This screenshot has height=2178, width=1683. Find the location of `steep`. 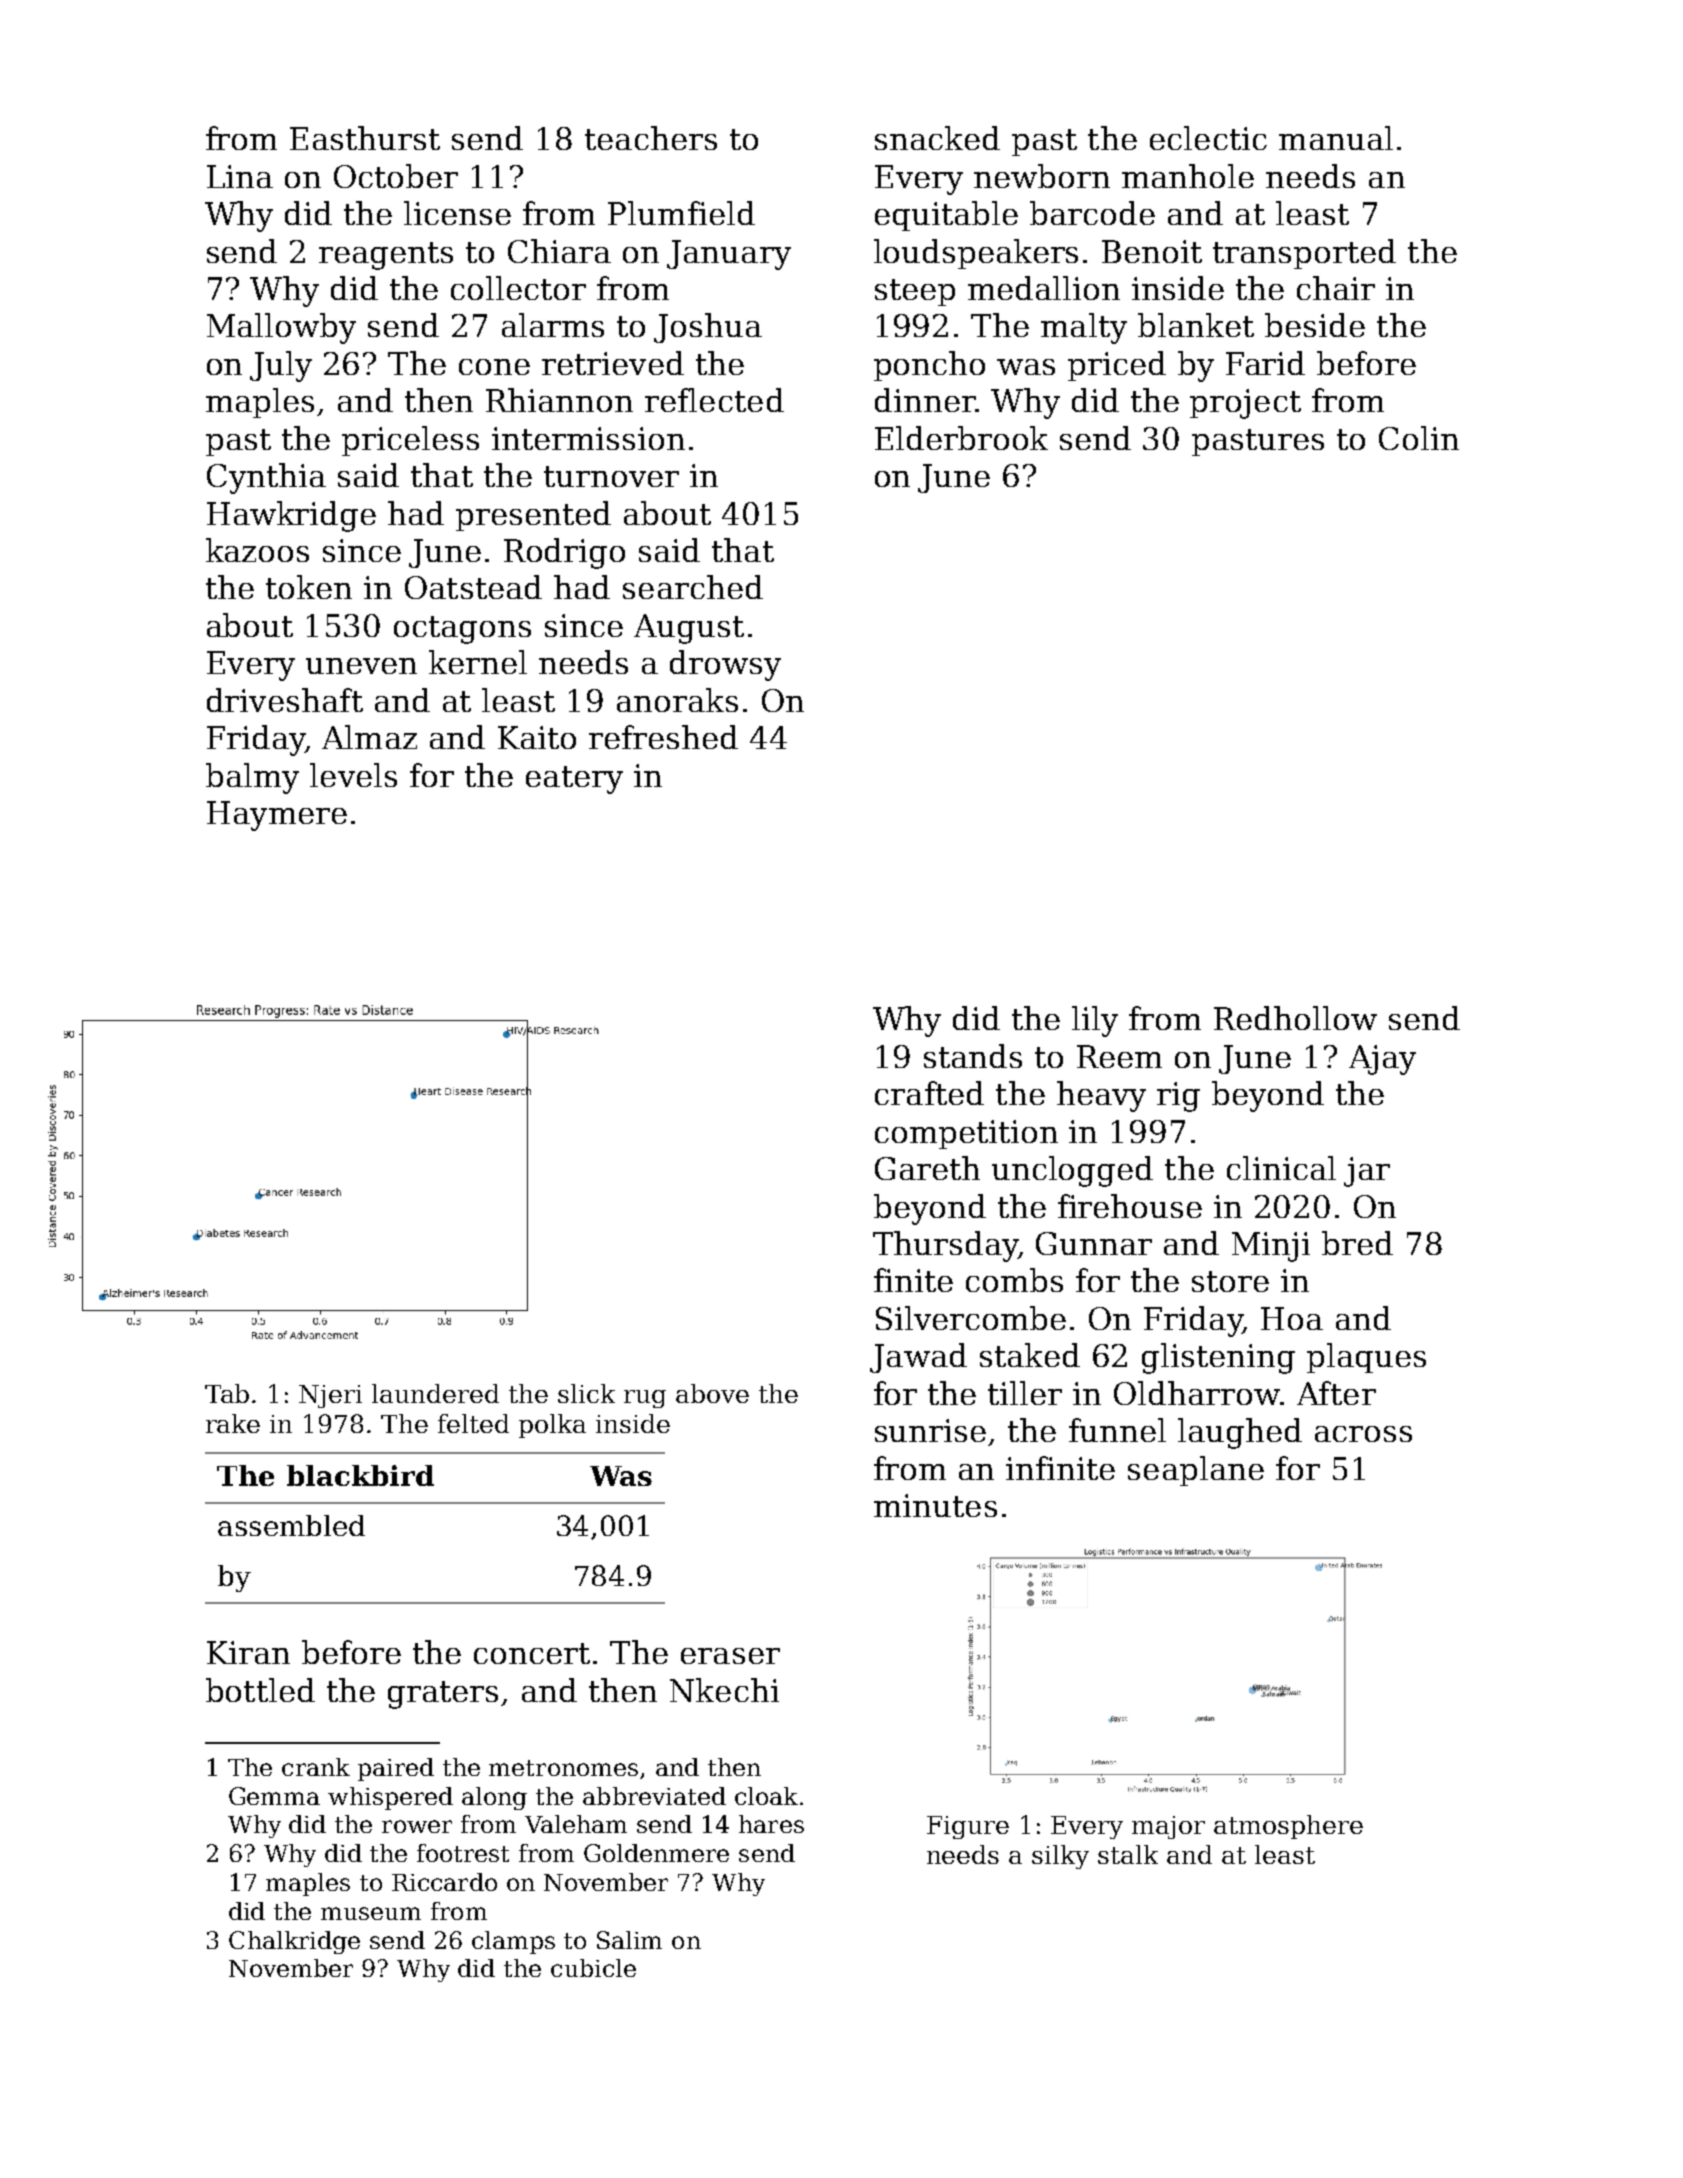

steep is located at coordinates (915, 292).
